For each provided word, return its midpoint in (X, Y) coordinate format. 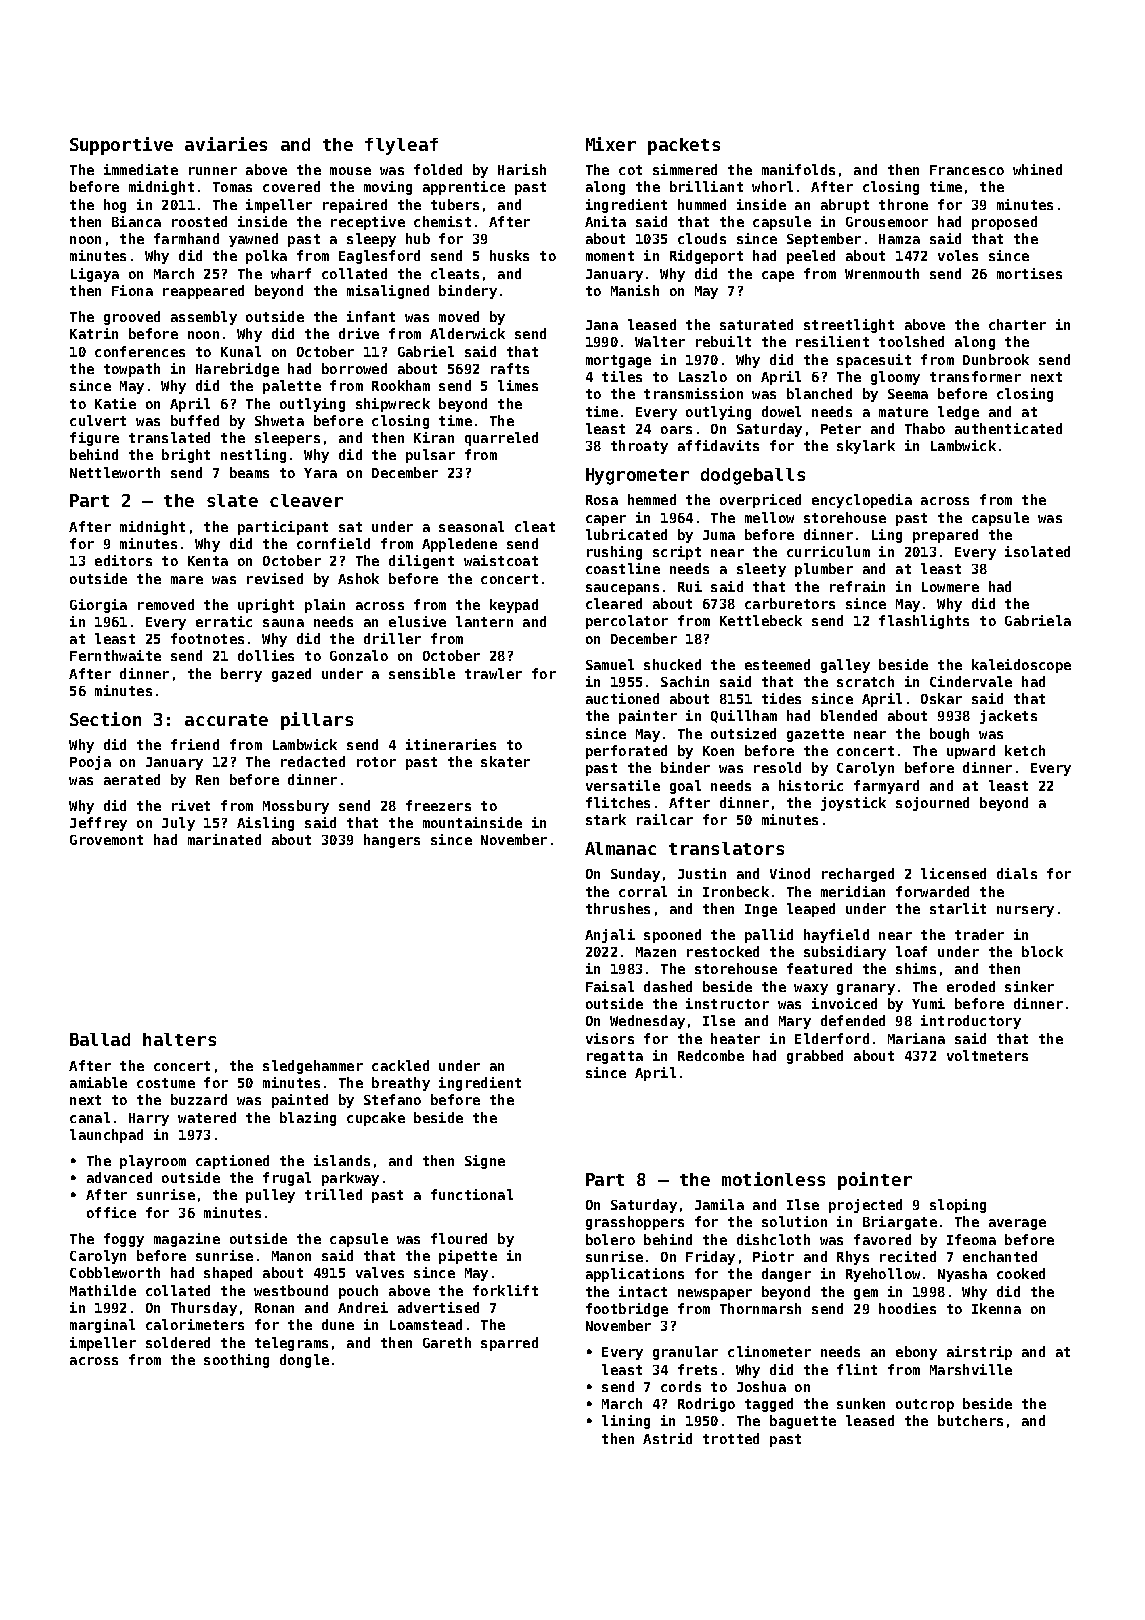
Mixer (611, 144)
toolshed (911, 341)
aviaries (226, 144)
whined (1037, 169)
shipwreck (393, 405)
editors (123, 560)
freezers (438, 805)
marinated (224, 839)
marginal (102, 1326)
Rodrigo (706, 1405)
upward (971, 752)
